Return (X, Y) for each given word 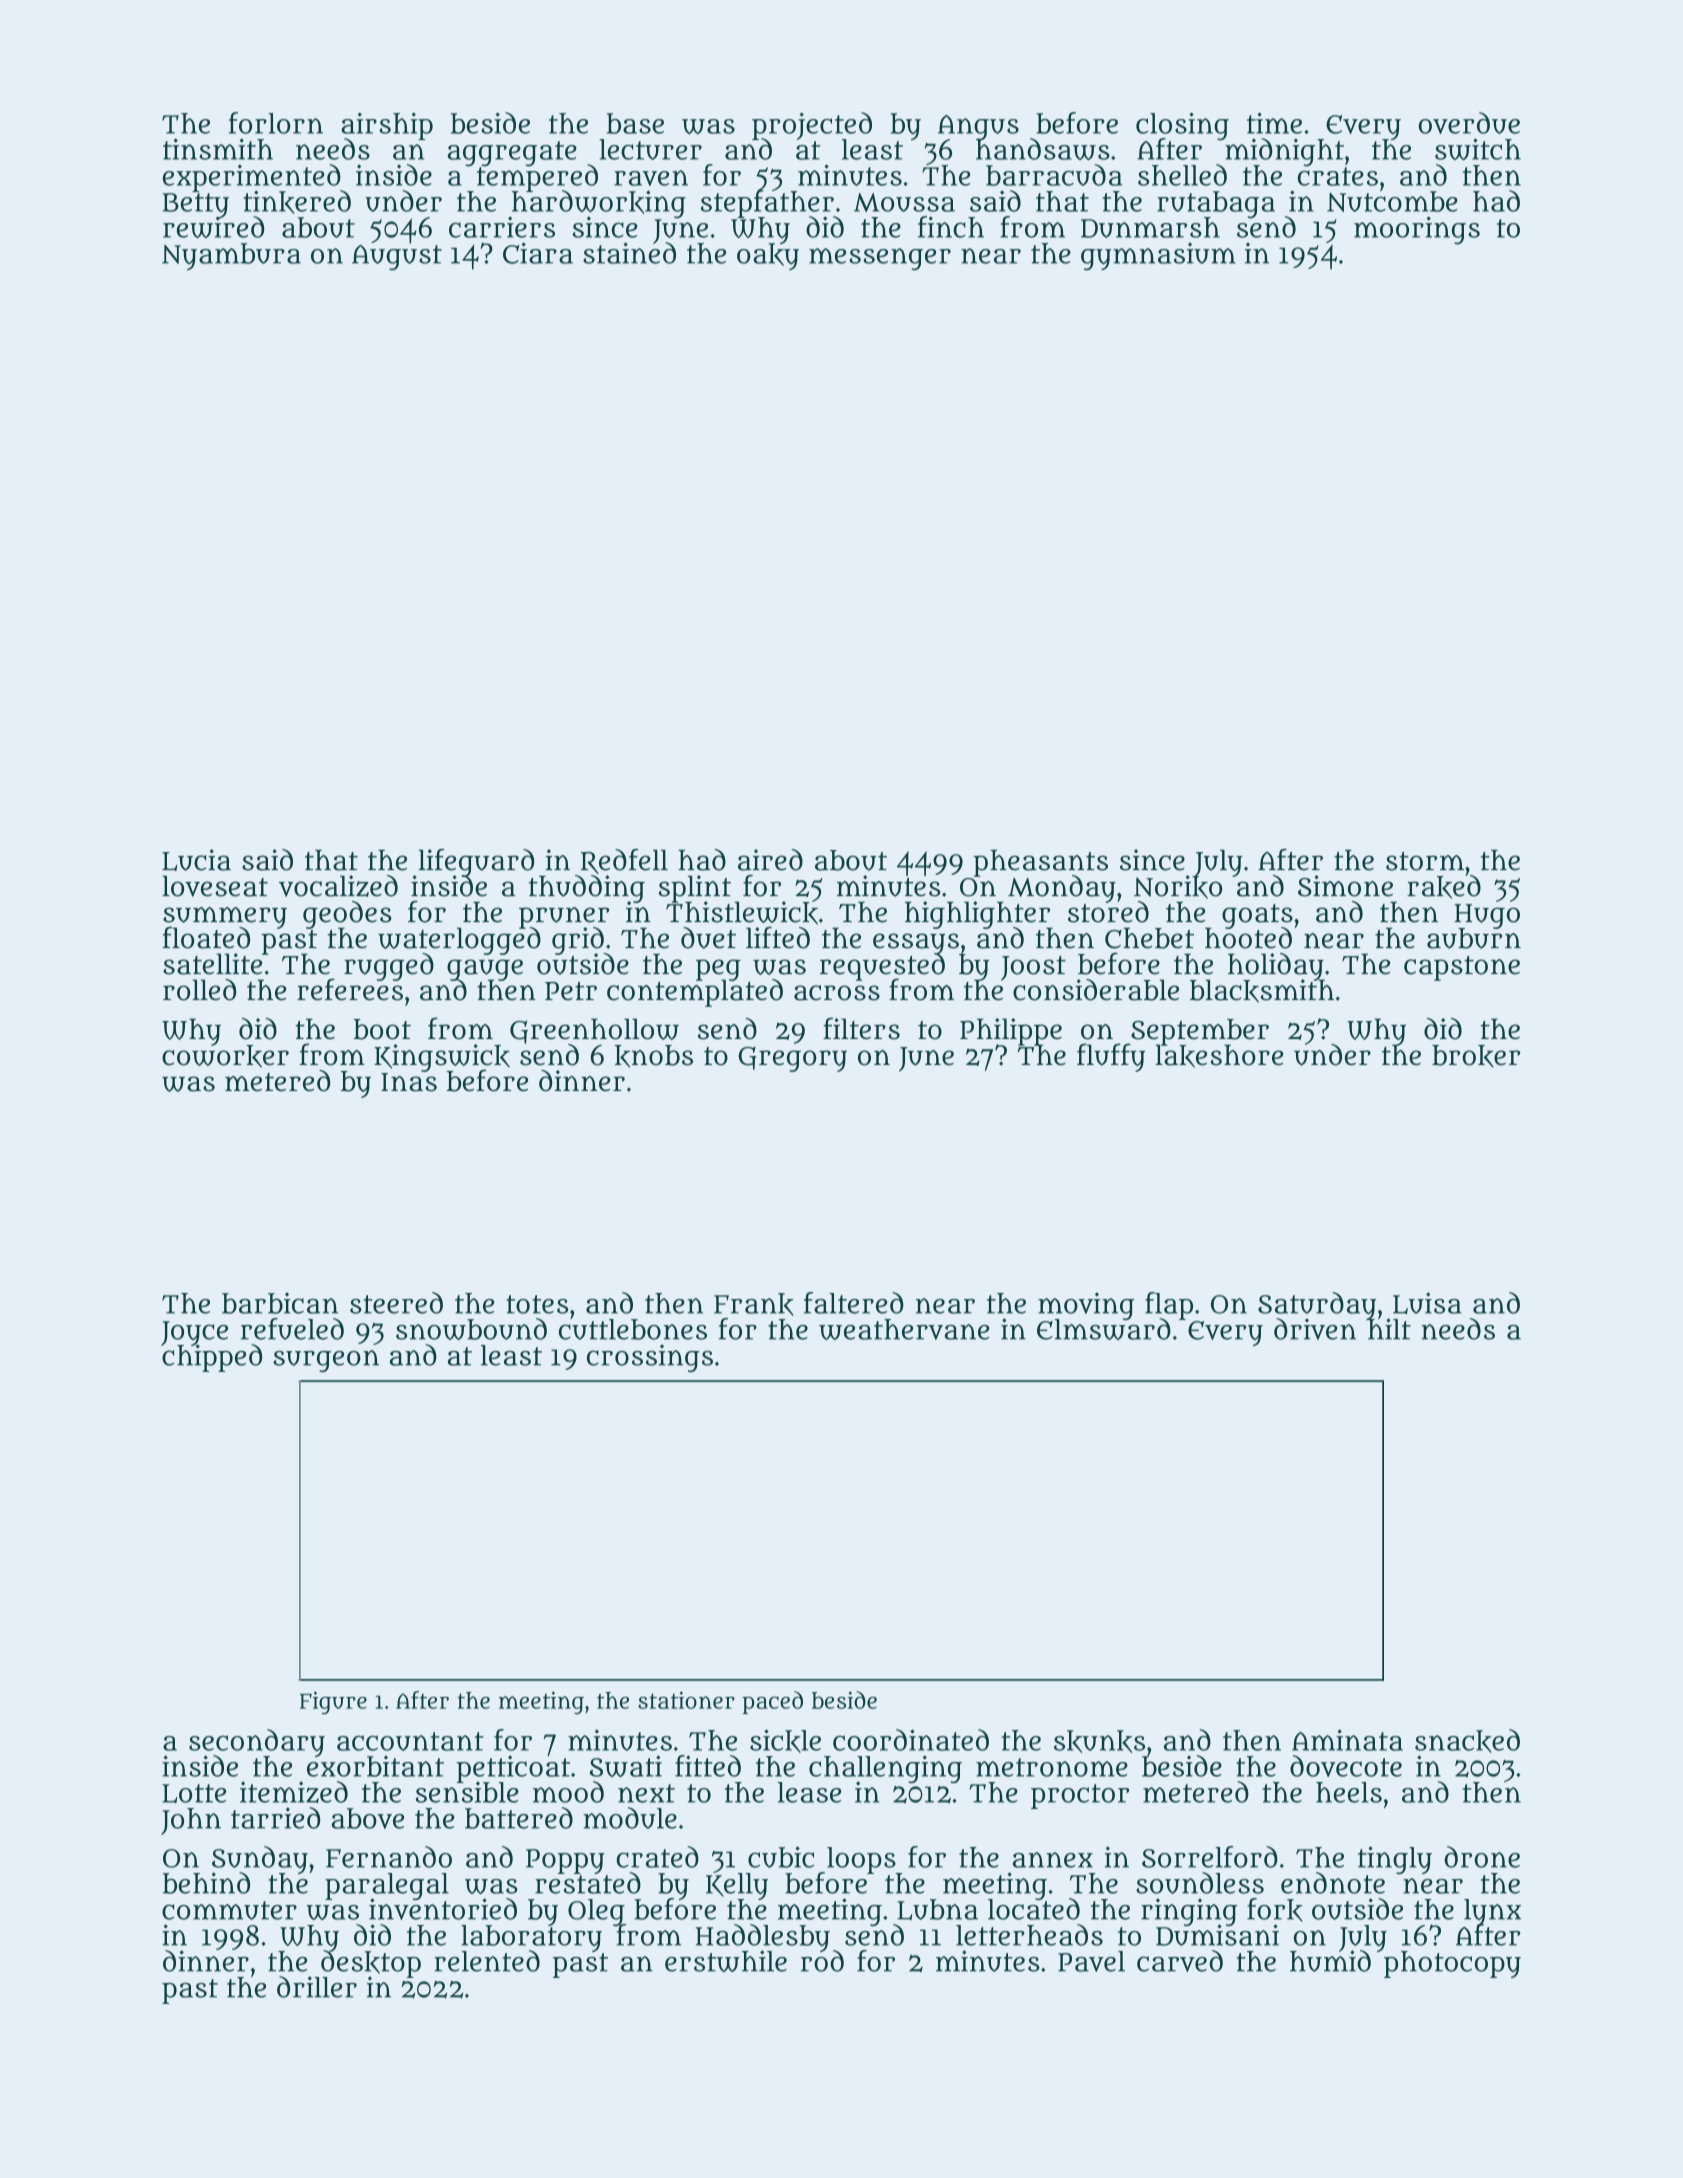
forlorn (276, 123)
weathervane (904, 1329)
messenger (880, 259)
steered (396, 1303)
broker (1476, 1056)
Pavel (1091, 1961)
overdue (1469, 123)
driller (317, 1987)
